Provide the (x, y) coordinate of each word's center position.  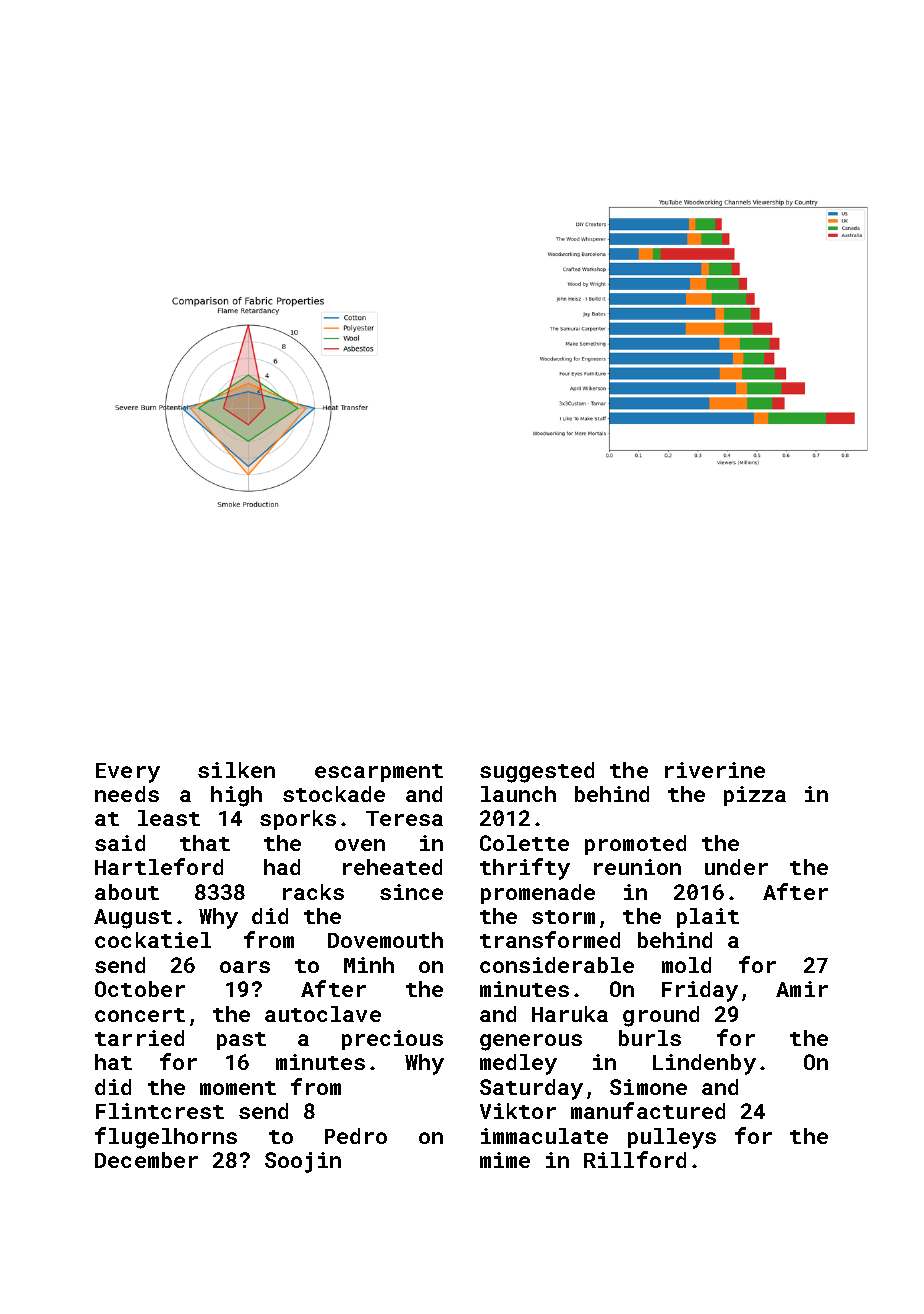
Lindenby (704, 1064)
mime (505, 1160)
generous (531, 1042)
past (241, 1041)
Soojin (303, 1162)
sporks (298, 820)
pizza (755, 796)
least (169, 818)
